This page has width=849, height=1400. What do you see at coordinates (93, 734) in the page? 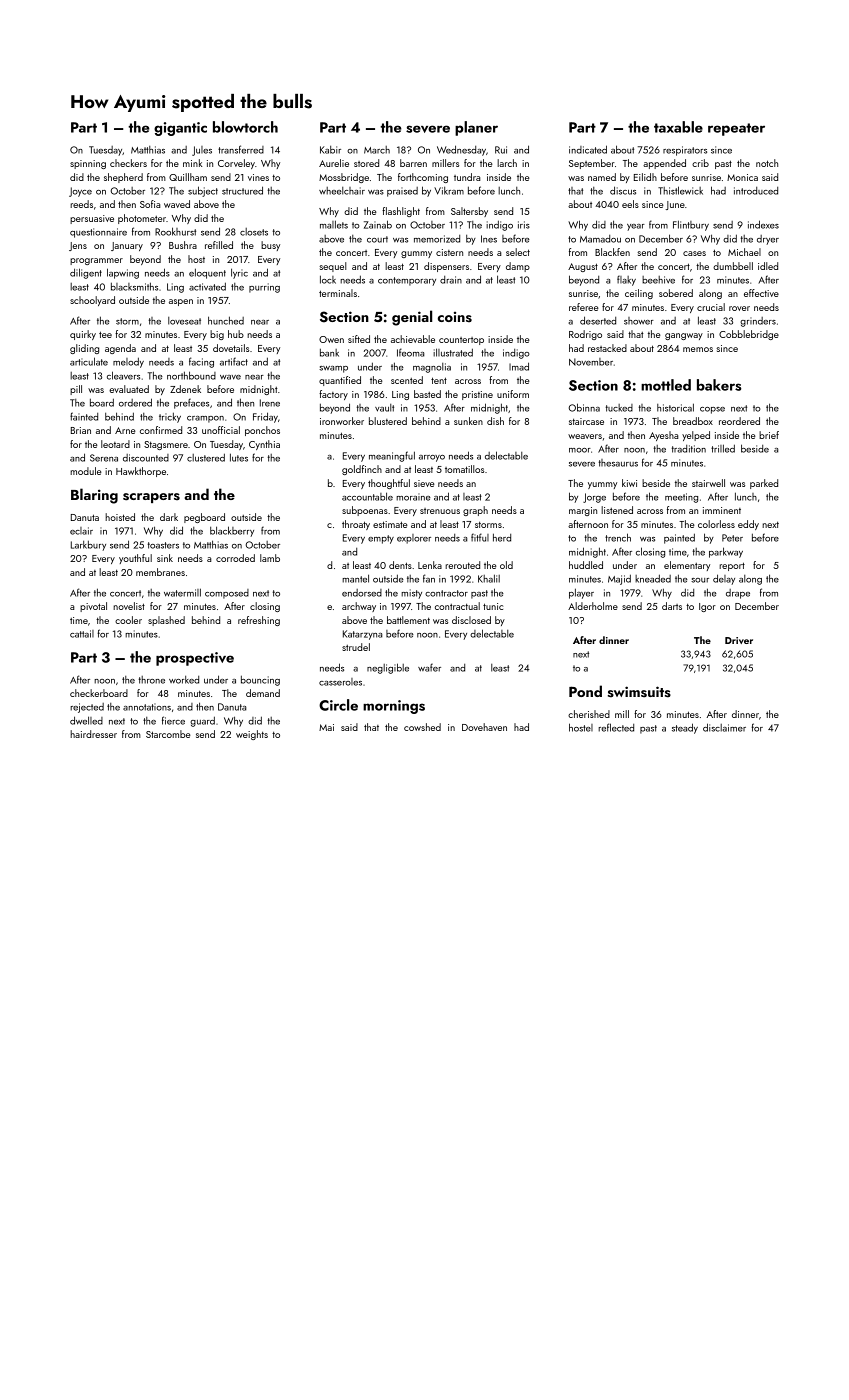
I see `hairdresser` at bounding box center [93, 734].
